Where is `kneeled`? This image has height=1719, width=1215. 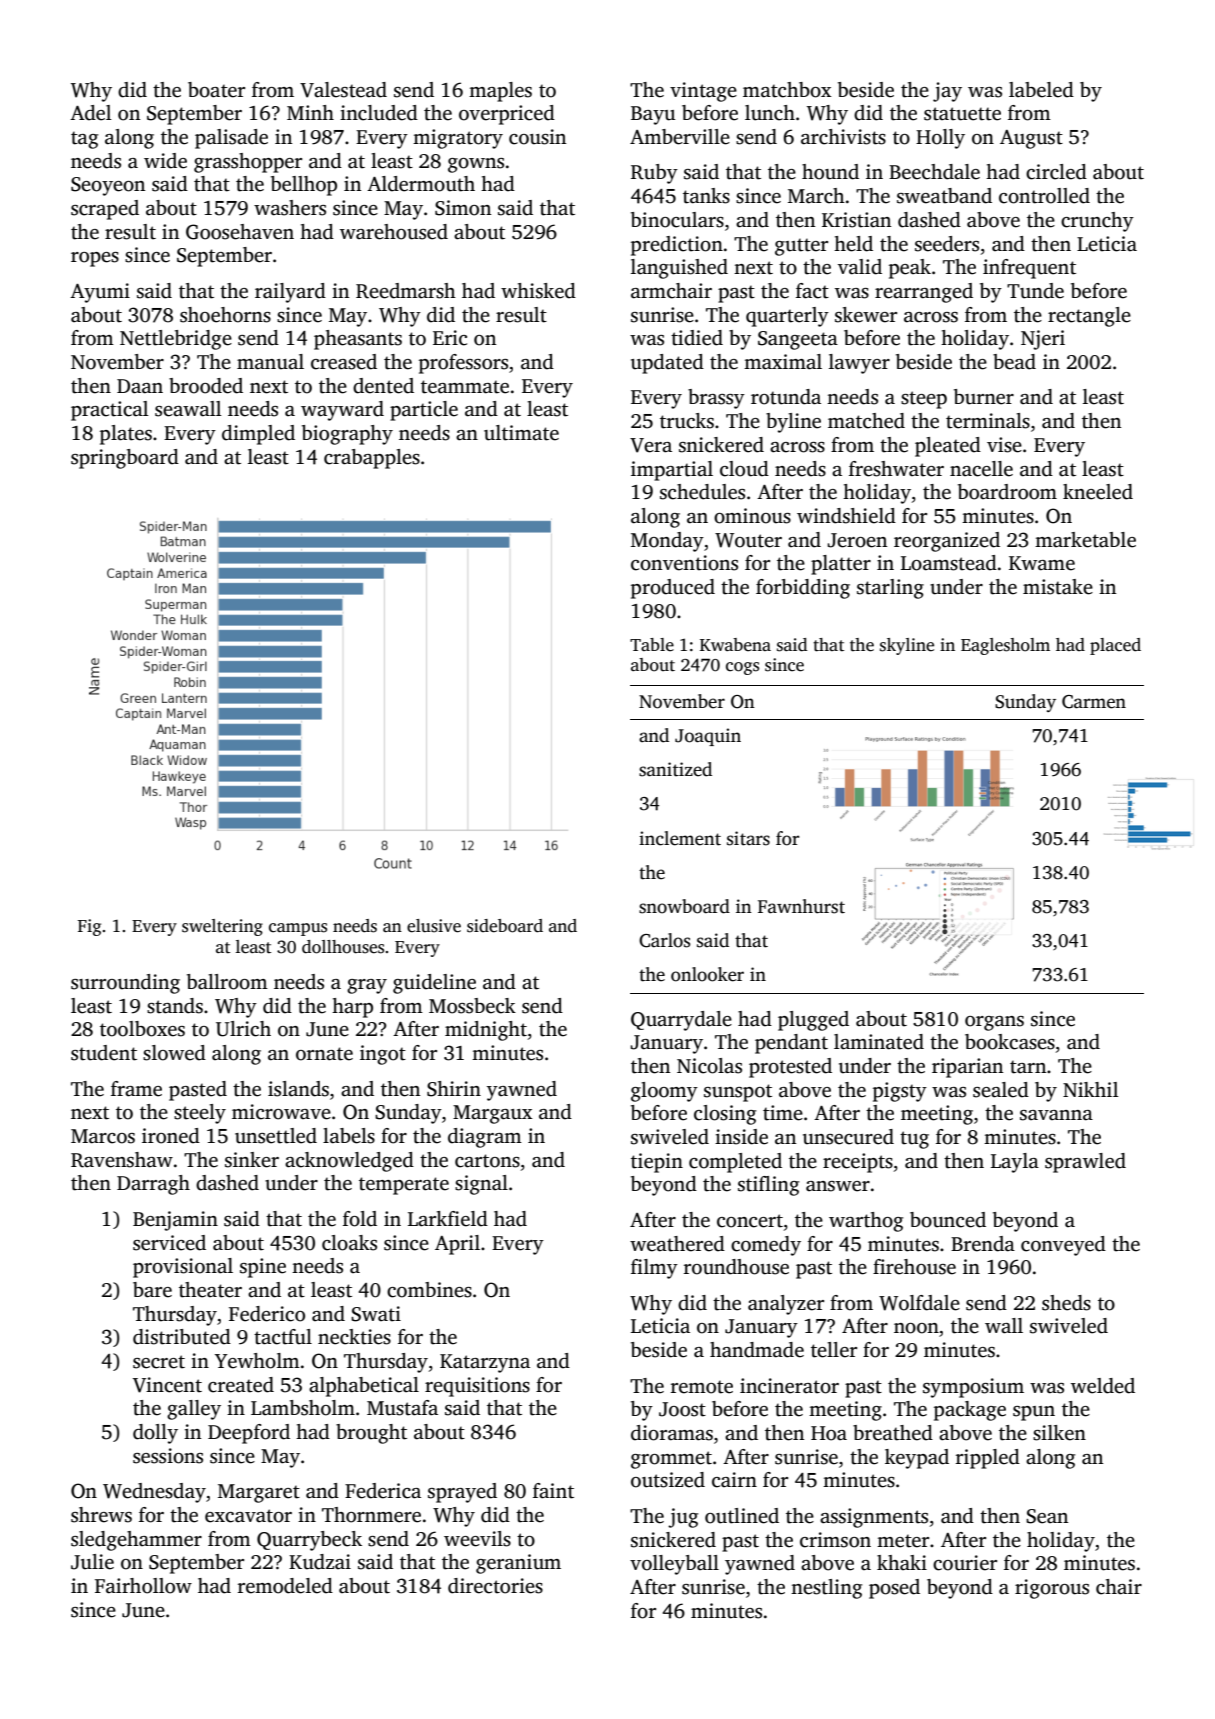 kneeled is located at coordinates (1098, 492).
